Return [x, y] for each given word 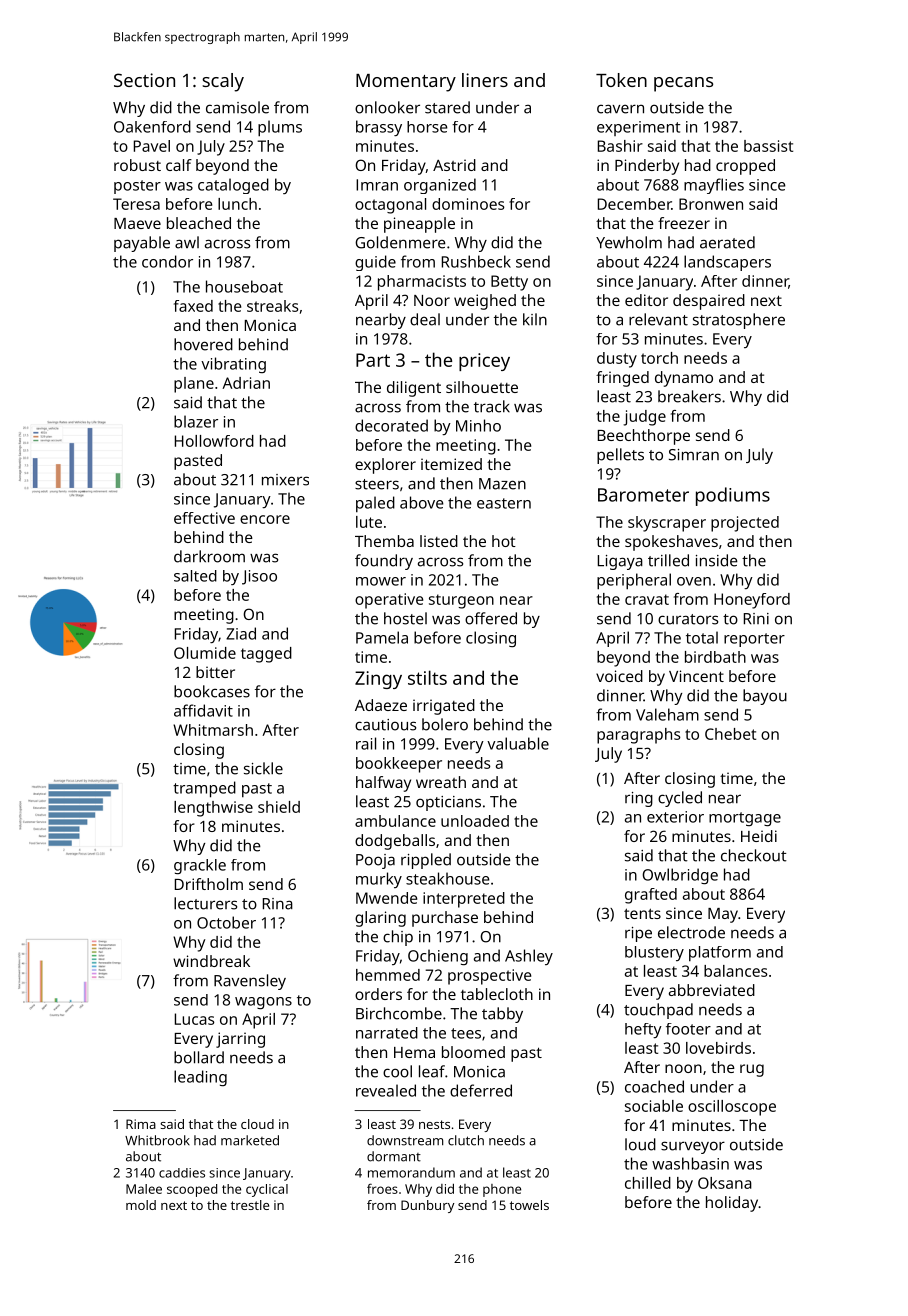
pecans [683, 84]
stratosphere [739, 321]
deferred [481, 1090]
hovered [203, 344]
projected [745, 524]
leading [200, 1078]
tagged [266, 655]
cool [397, 1071]
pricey [484, 362]
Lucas [195, 1019]
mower [381, 581]
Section [144, 80]
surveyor [693, 1147]
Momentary [406, 83]
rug [752, 1070]
